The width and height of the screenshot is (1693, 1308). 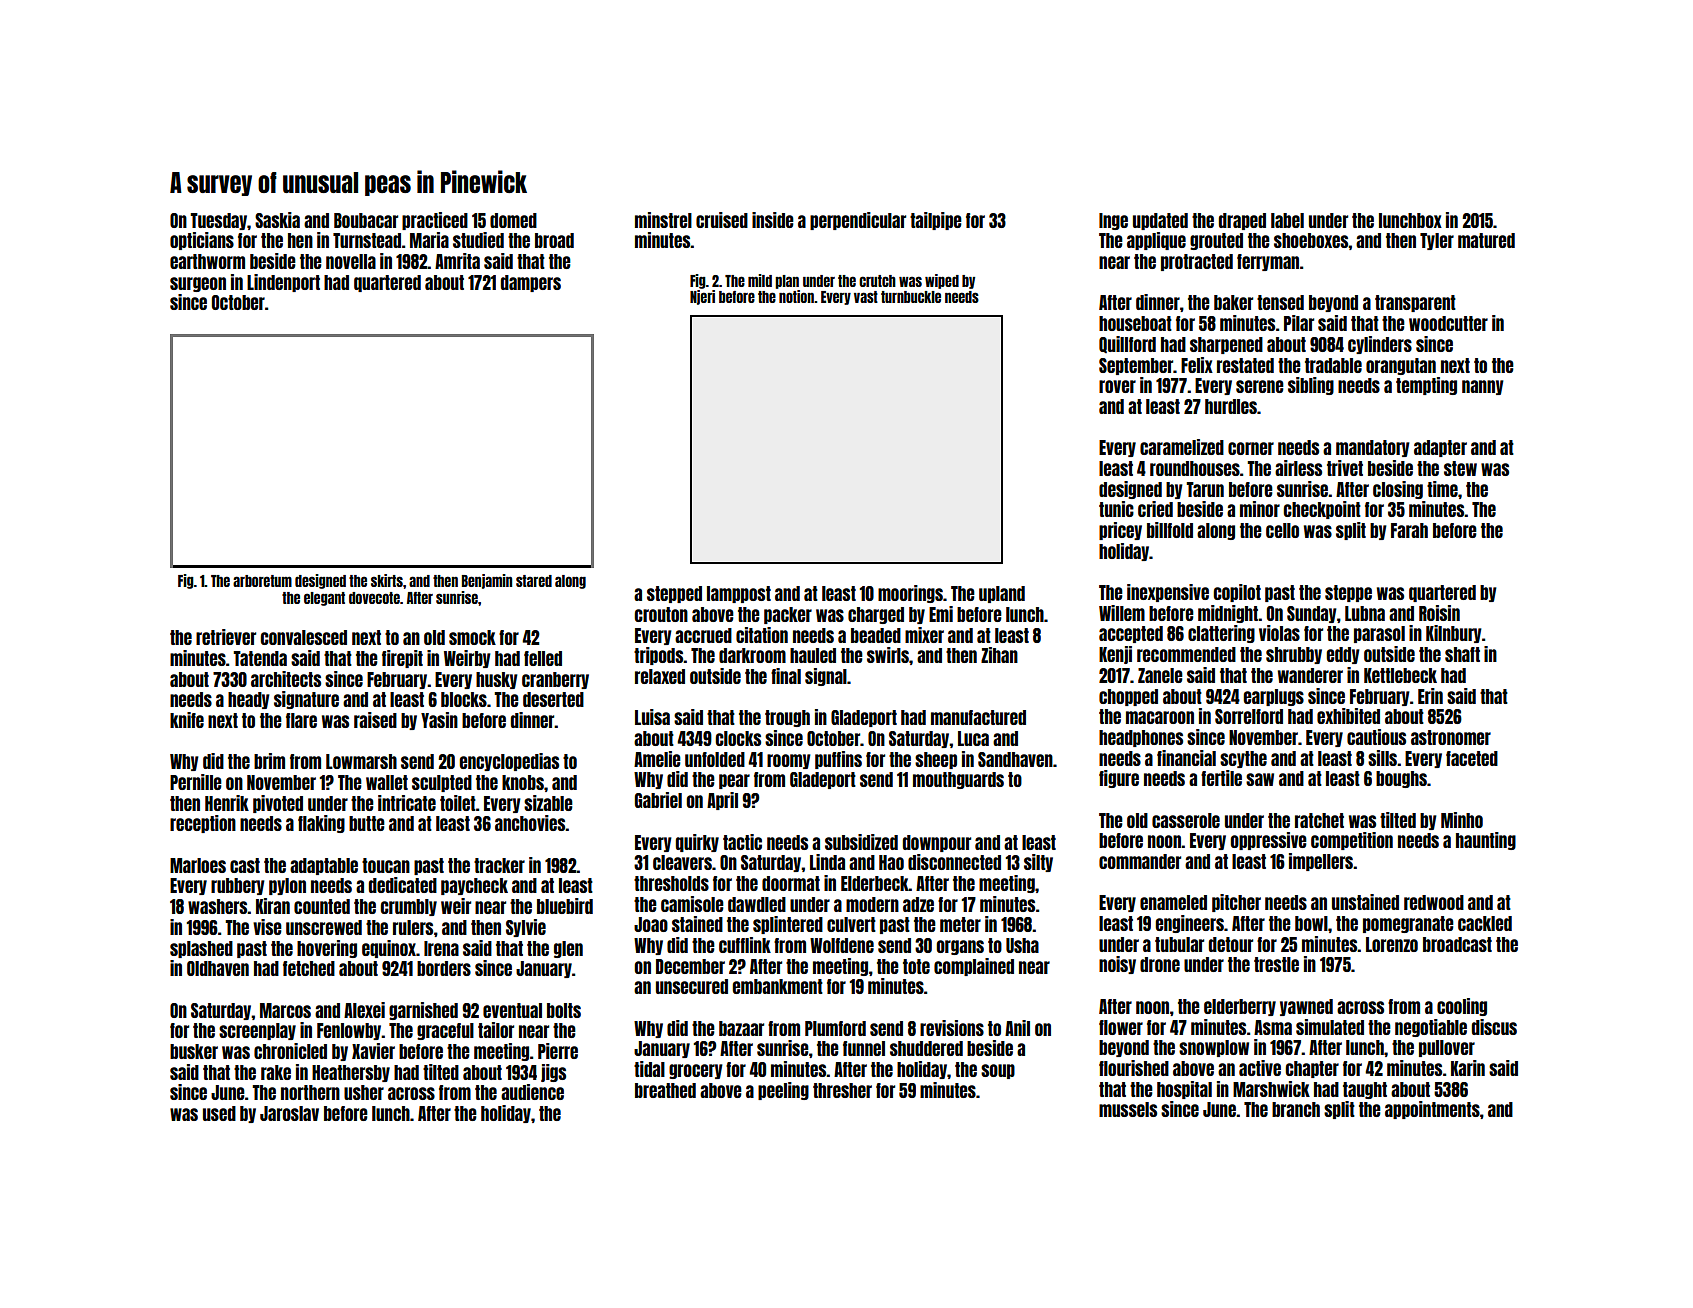 I want to click on domed, so click(x=513, y=220).
